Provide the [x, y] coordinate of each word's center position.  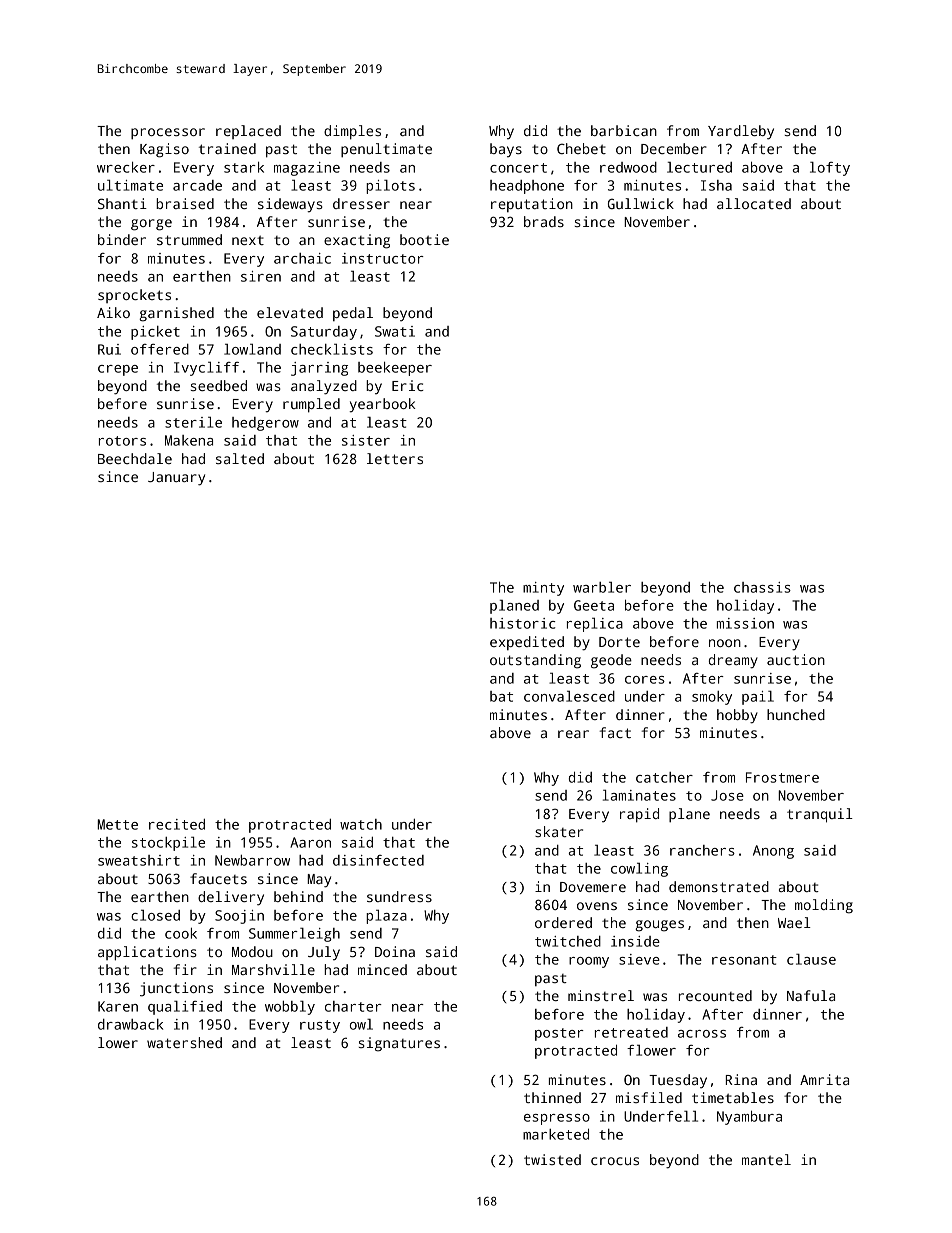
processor [168, 133]
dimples [352, 132]
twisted [552, 1159]
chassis [762, 587]
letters [395, 458]
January [176, 479]
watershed [184, 1042]
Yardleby [741, 132]
